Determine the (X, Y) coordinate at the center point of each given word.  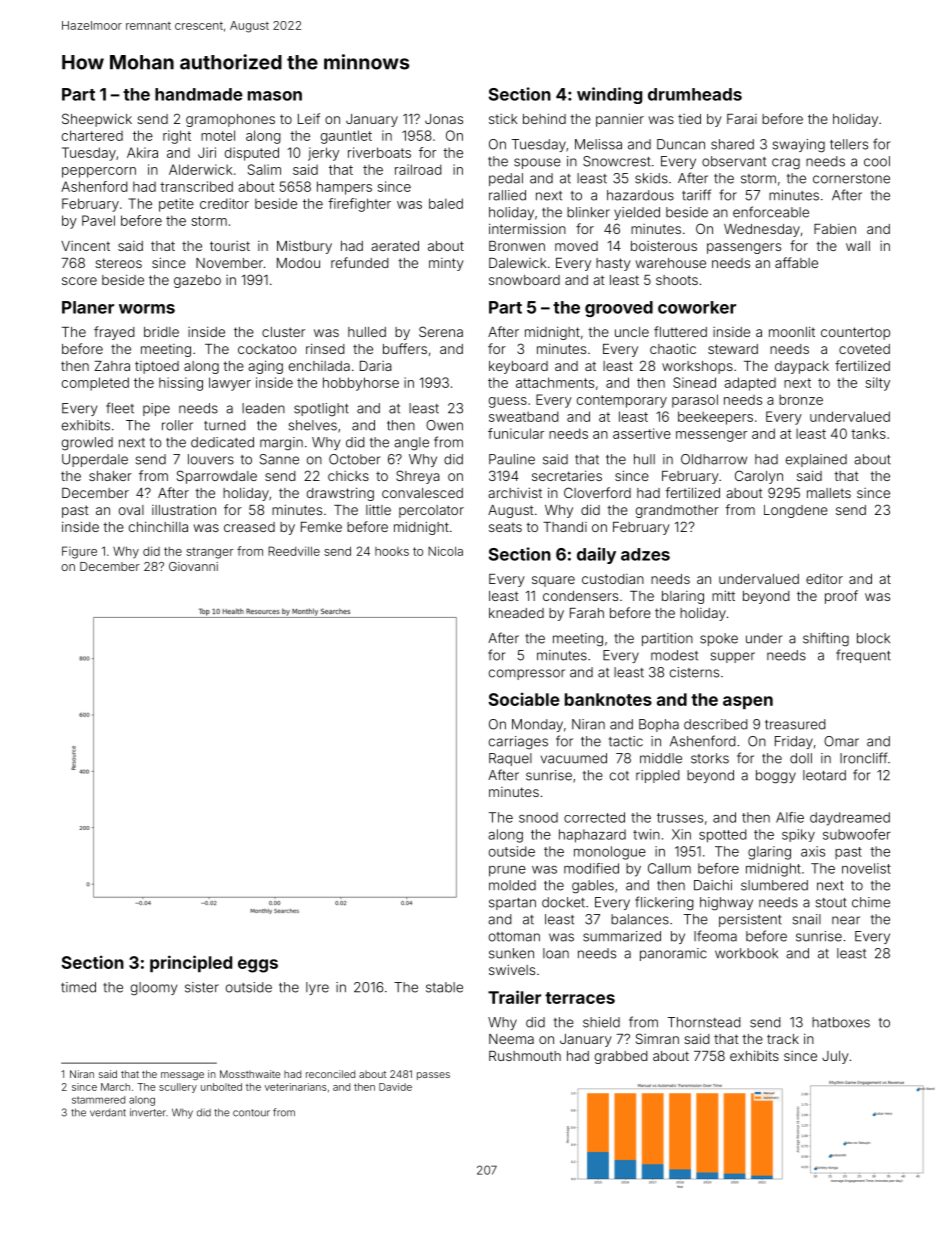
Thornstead (704, 1022)
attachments (555, 382)
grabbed (621, 1057)
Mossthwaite (250, 1074)
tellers (849, 144)
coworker (697, 307)
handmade (199, 94)
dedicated (222, 442)
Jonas (444, 119)
